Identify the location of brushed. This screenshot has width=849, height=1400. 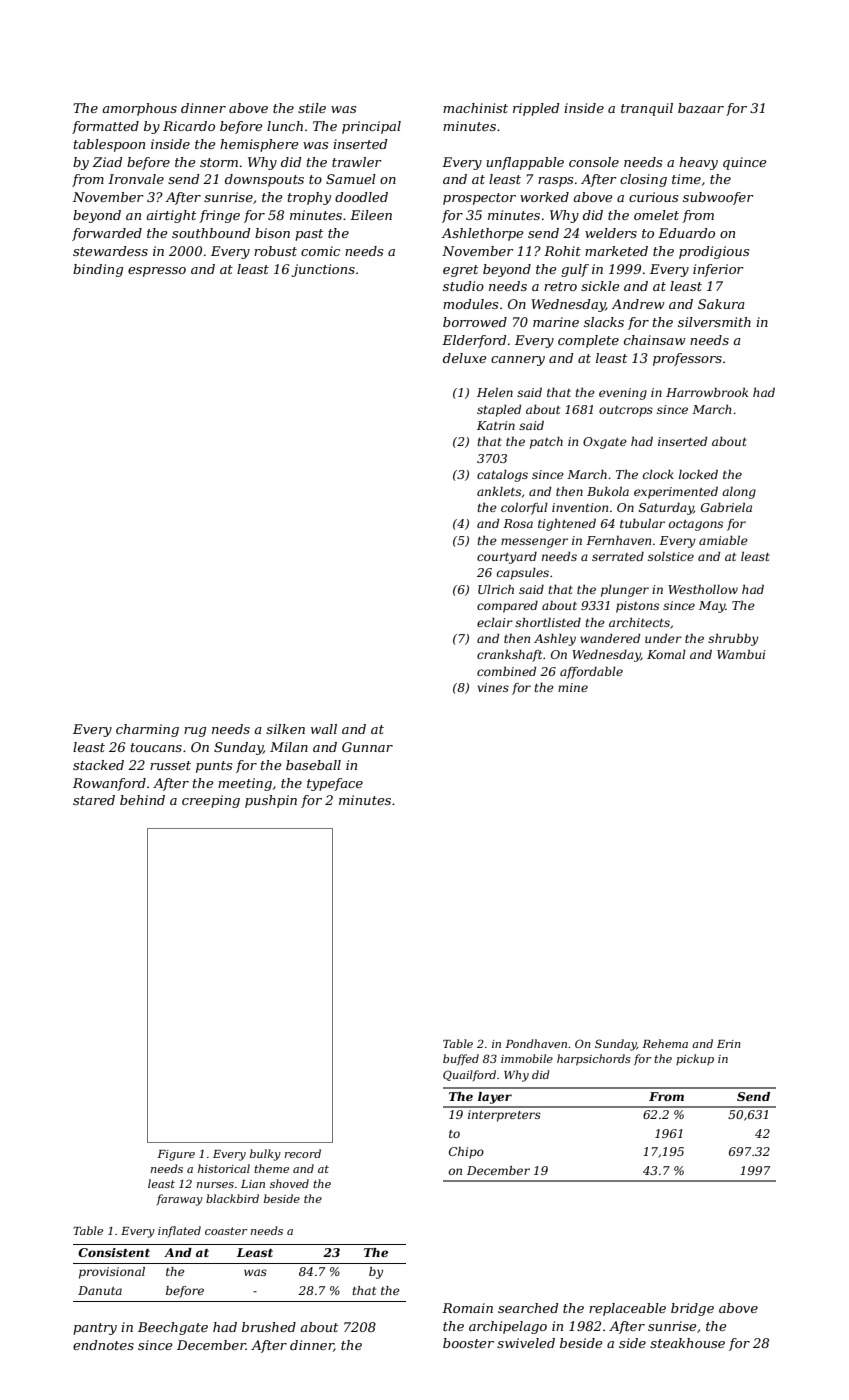
(269, 1327).
